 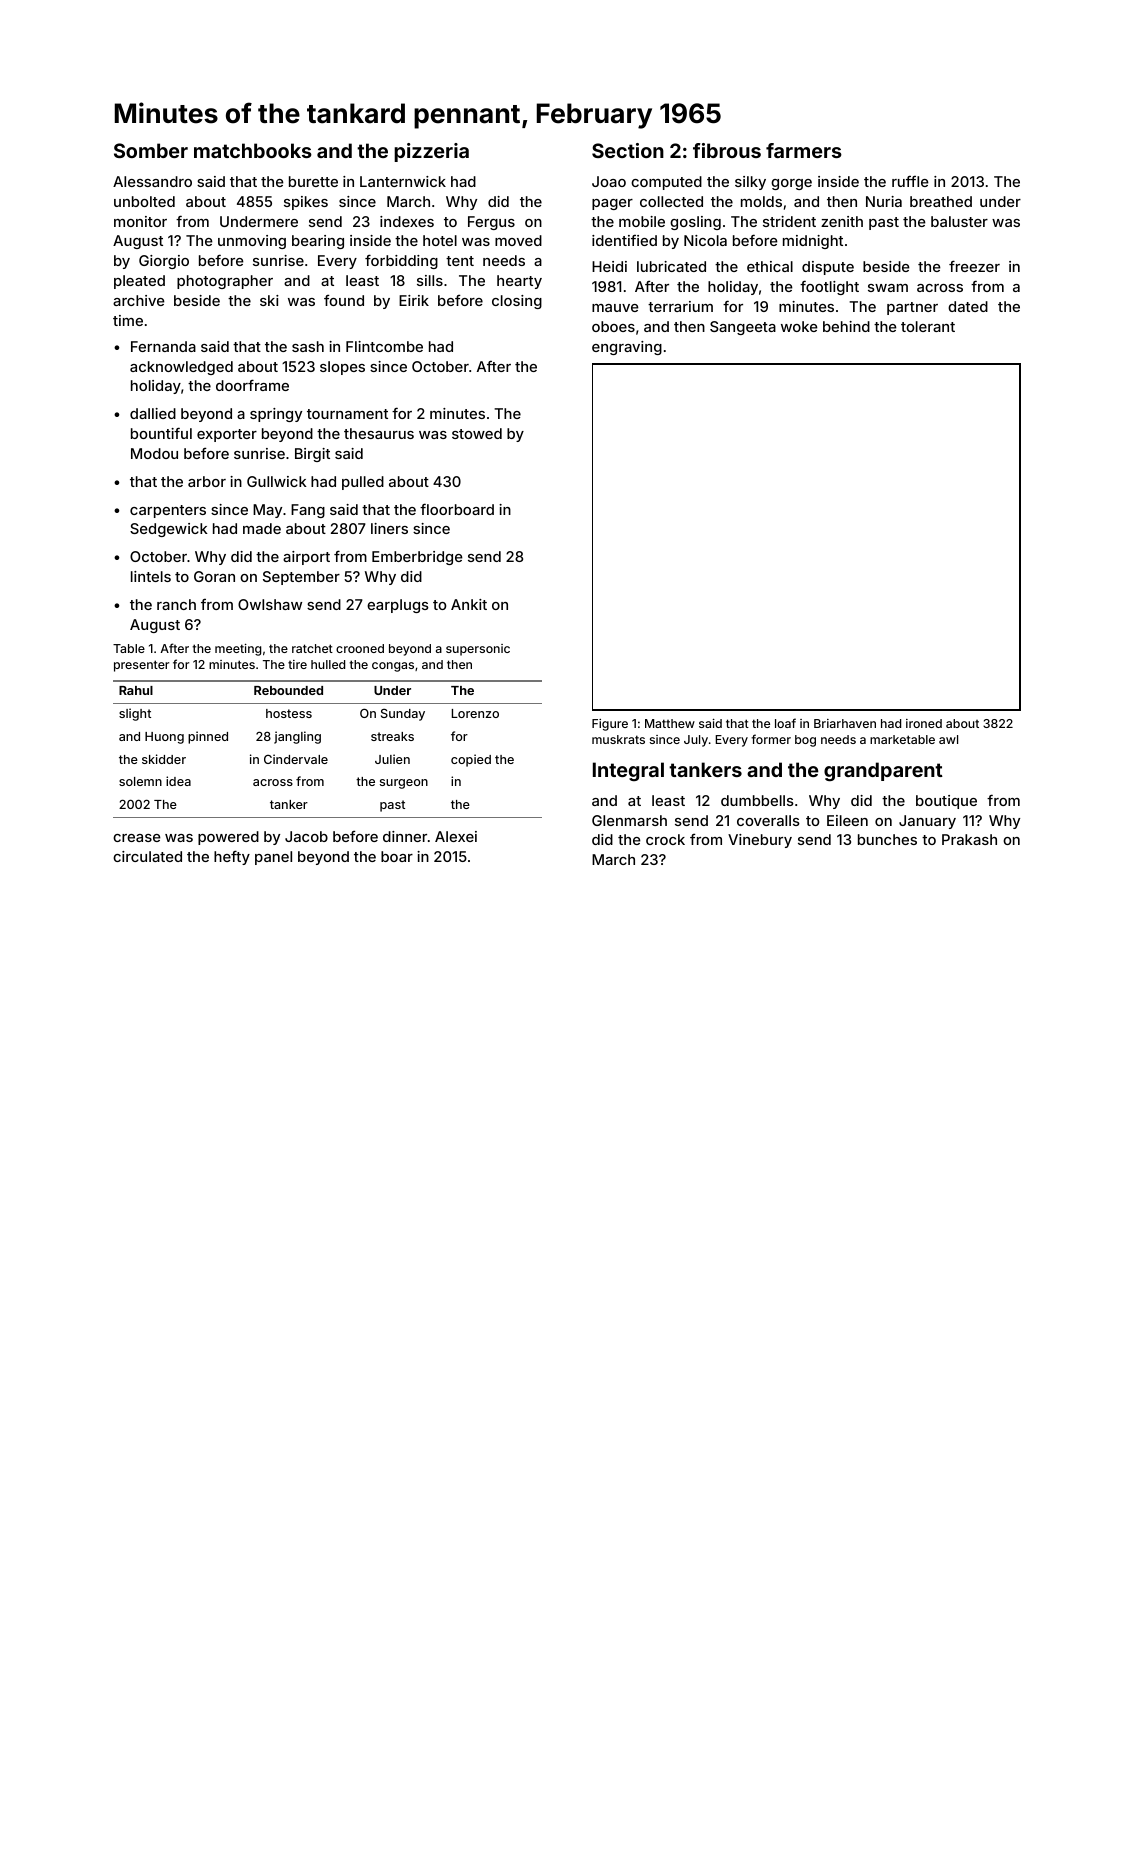 What do you see at coordinates (612, 204) in the document?
I see `pager` at bounding box center [612, 204].
